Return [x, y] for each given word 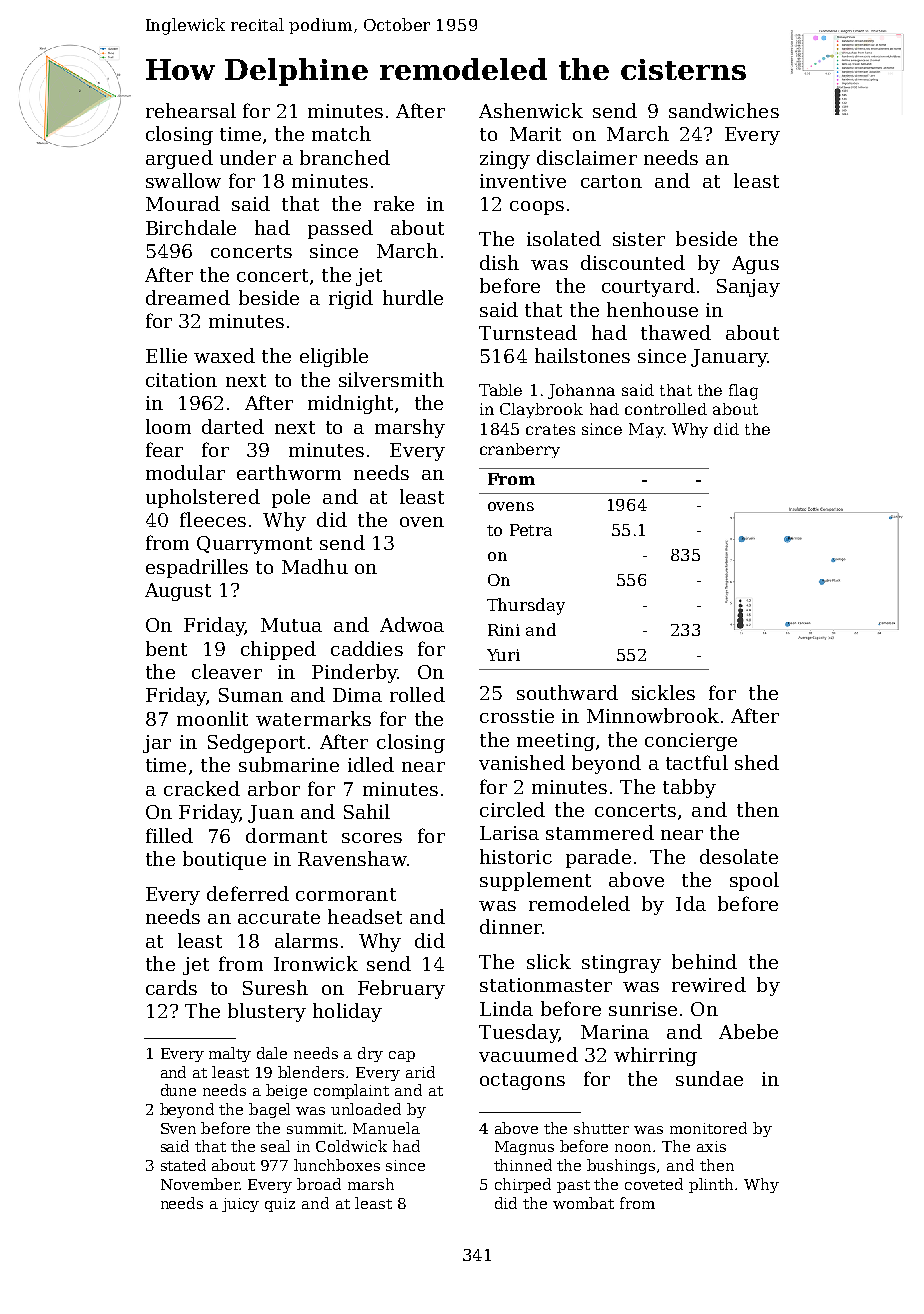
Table [500, 390]
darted [233, 426]
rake [394, 203]
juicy [240, 1205]
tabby [689, 788]
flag [743, 392]
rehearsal [191, 110]
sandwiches [724, 110]
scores [372, 838]
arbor [274, 788]
